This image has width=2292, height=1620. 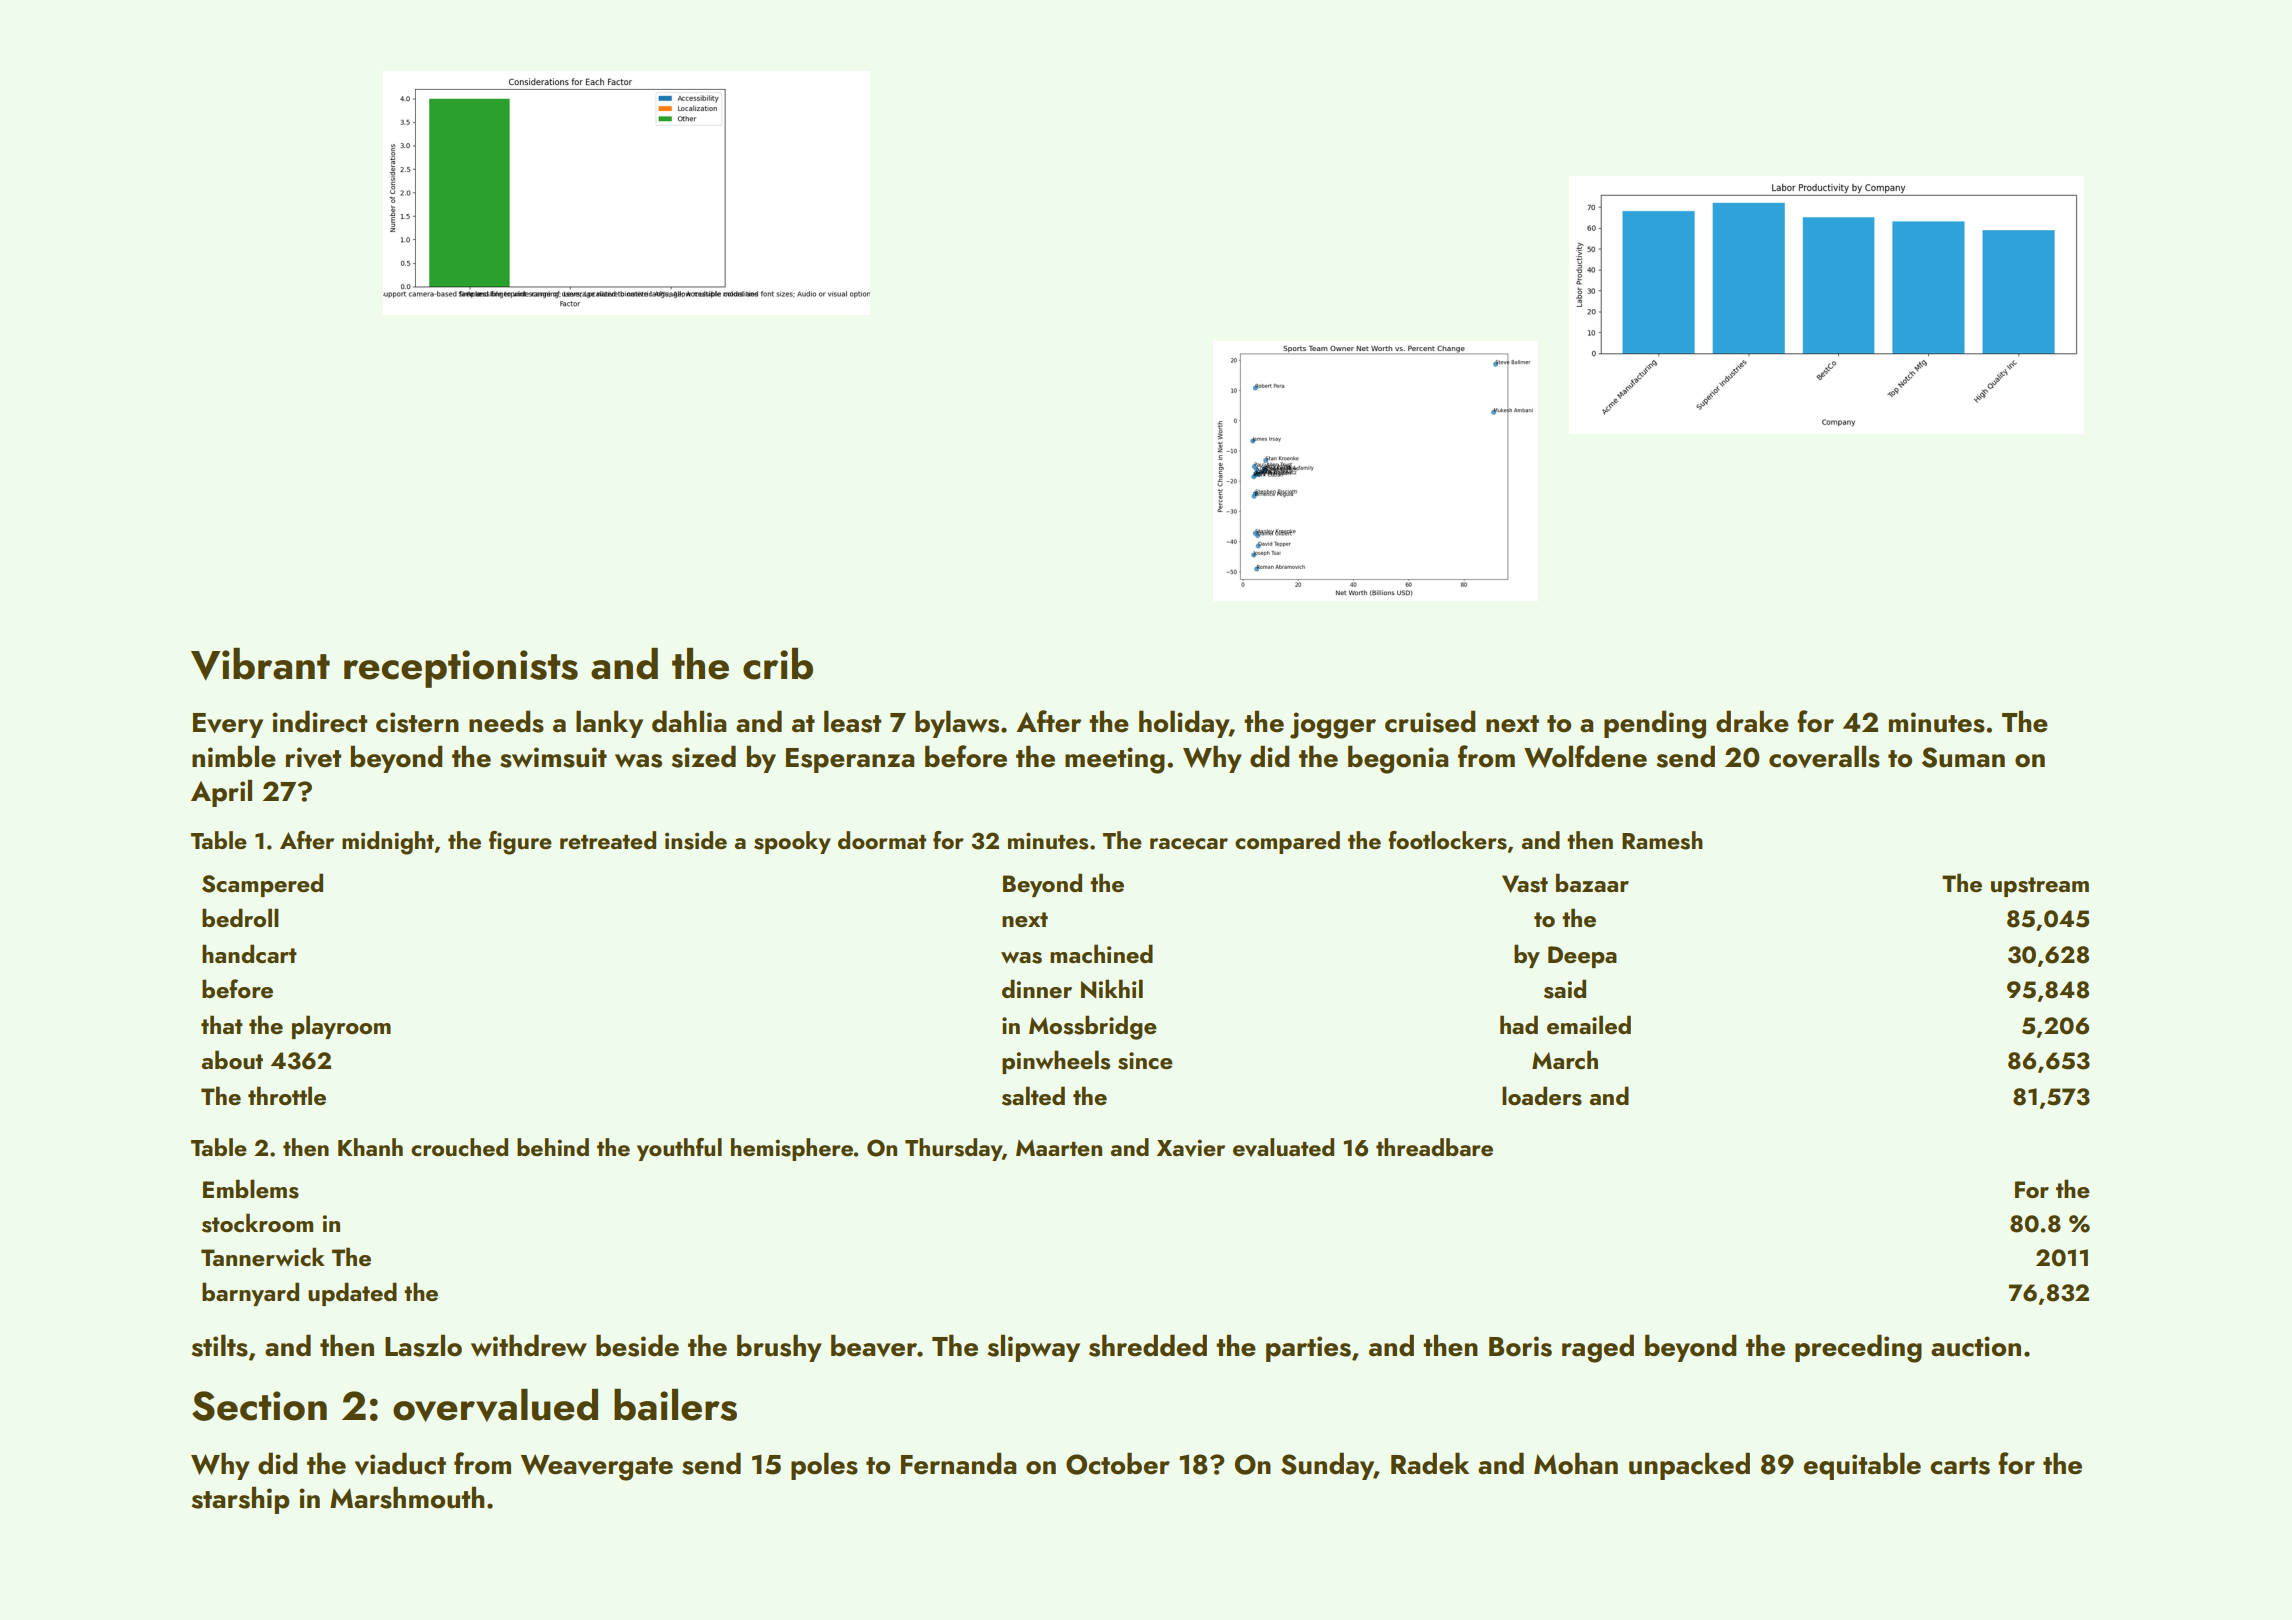 I want to click on bazaar, so click(x=1592, y=882).
